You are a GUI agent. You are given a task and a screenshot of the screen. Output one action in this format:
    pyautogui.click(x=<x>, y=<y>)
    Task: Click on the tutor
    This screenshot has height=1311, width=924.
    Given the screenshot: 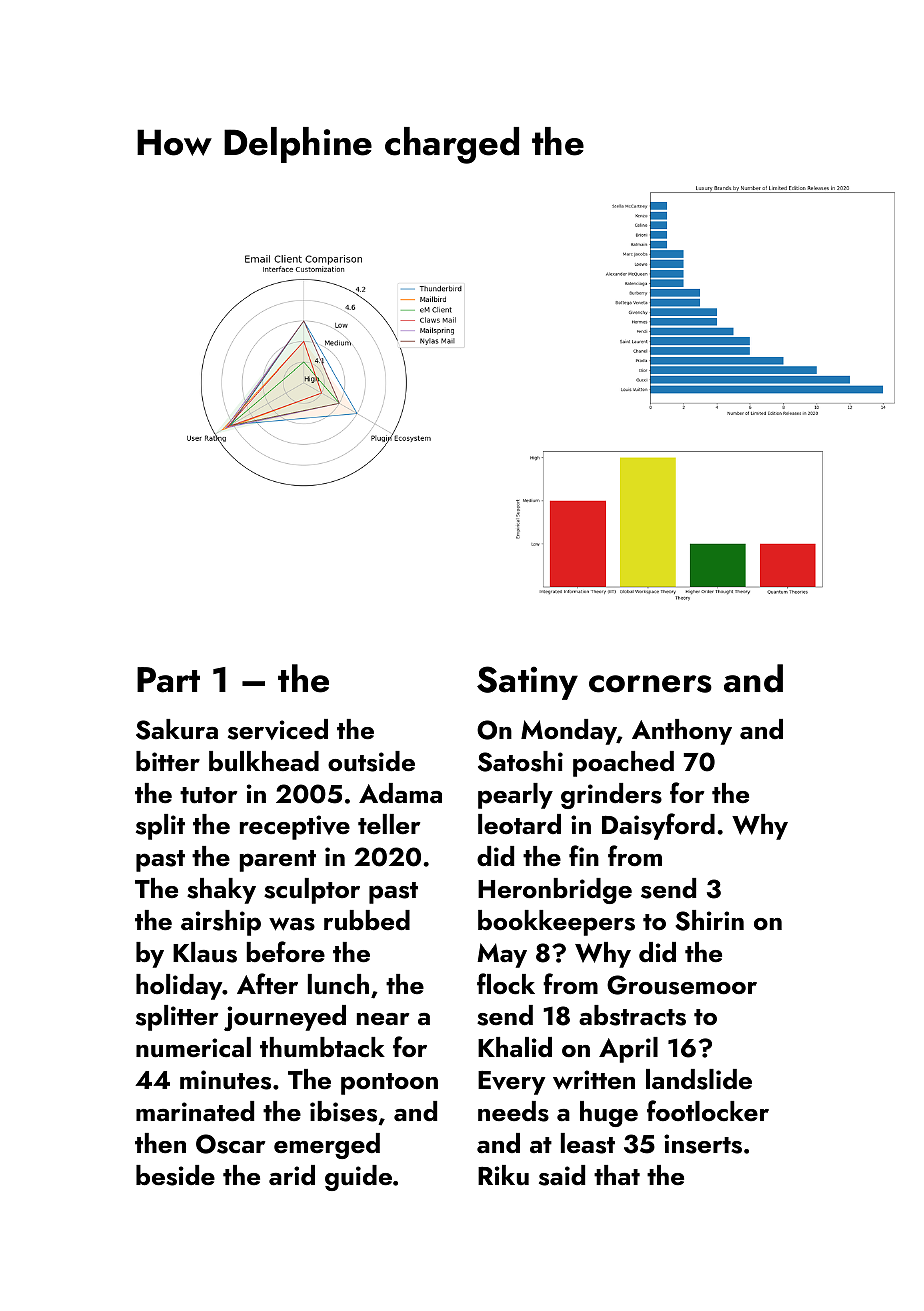 What is the action you would take?
    pyautogui.click(x=208, y=795)
